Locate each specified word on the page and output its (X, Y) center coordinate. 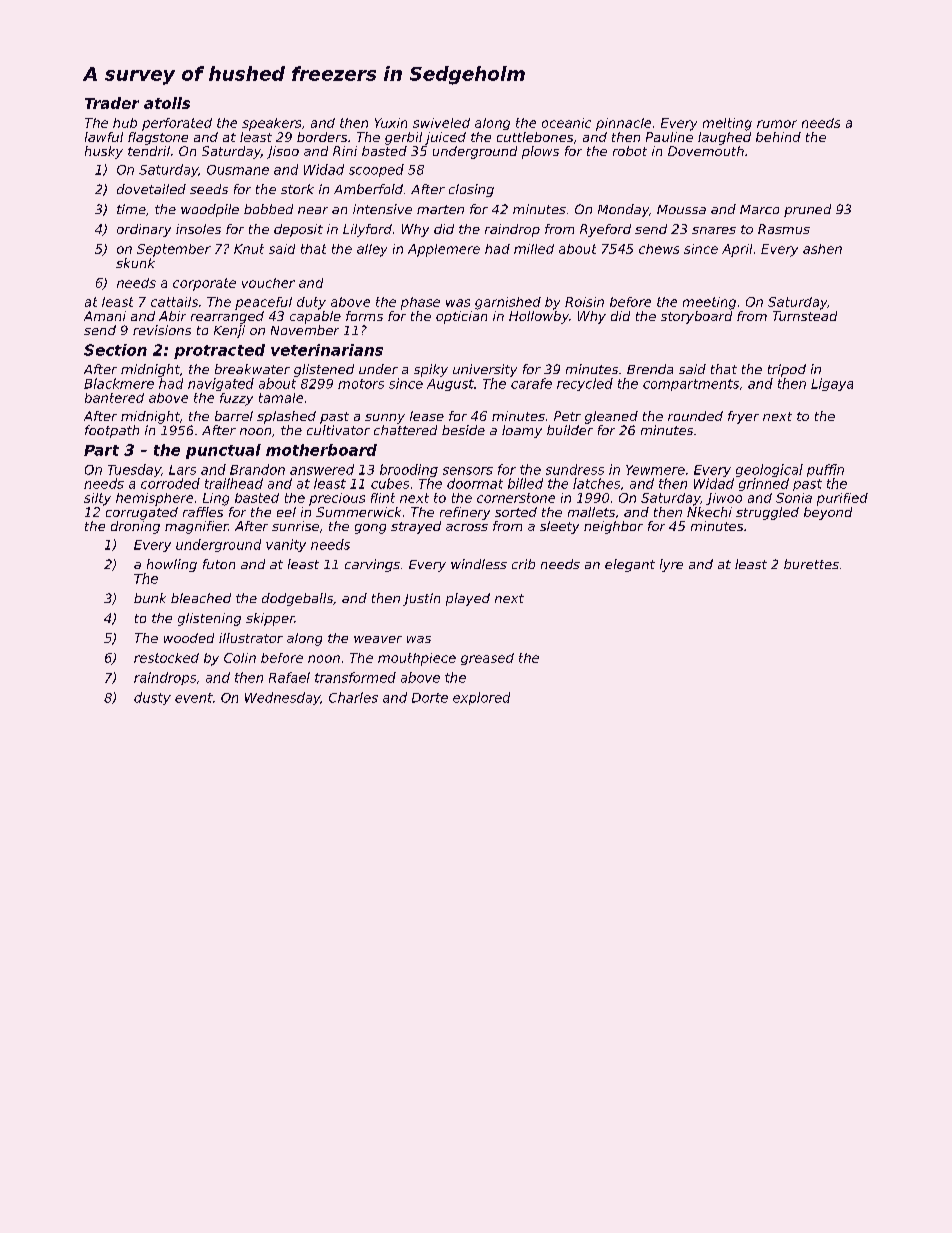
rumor (777, 124)
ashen (822, 249)
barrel (234, 416)
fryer (743, 417)
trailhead (234, 483)
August (450, 385)
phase (420, 303)
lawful (104, 137)
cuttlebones (535, 137)
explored (481, 698)
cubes (390, 483)
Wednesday (282, 698)
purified (842, 499)
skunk (135, 263)
